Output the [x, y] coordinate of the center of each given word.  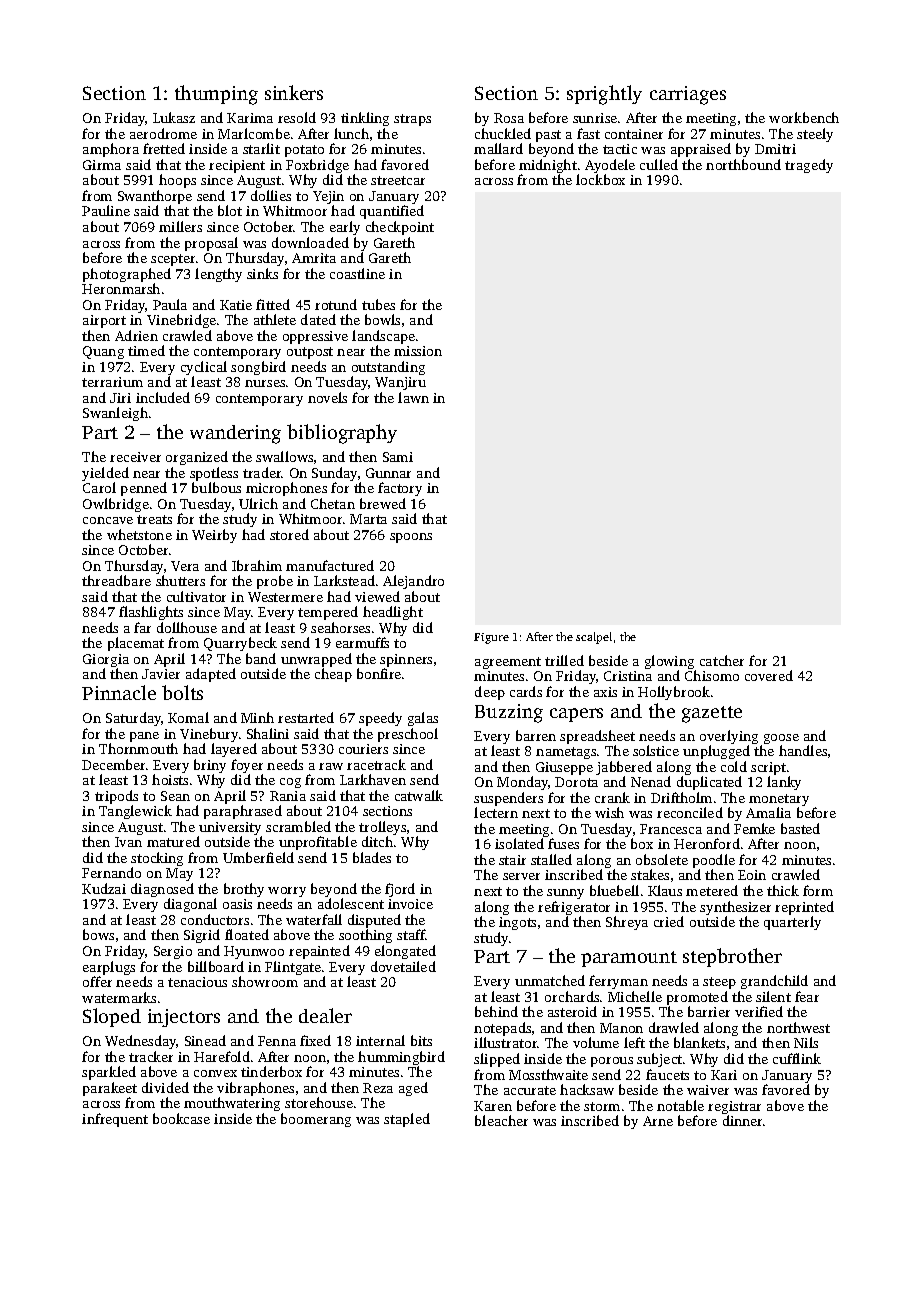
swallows [284, 456]
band [261, 658]
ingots [517, 923]
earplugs [109, 968]
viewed [377, 596]
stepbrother [732, 957]
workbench [804, 117]
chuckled [503, 133]
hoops [177, 181]
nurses [265, 383]
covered [769, 675]
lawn [413, 397]
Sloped [112, 1017]
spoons [411, 538]
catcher [722, 660]
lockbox [600, 180]
